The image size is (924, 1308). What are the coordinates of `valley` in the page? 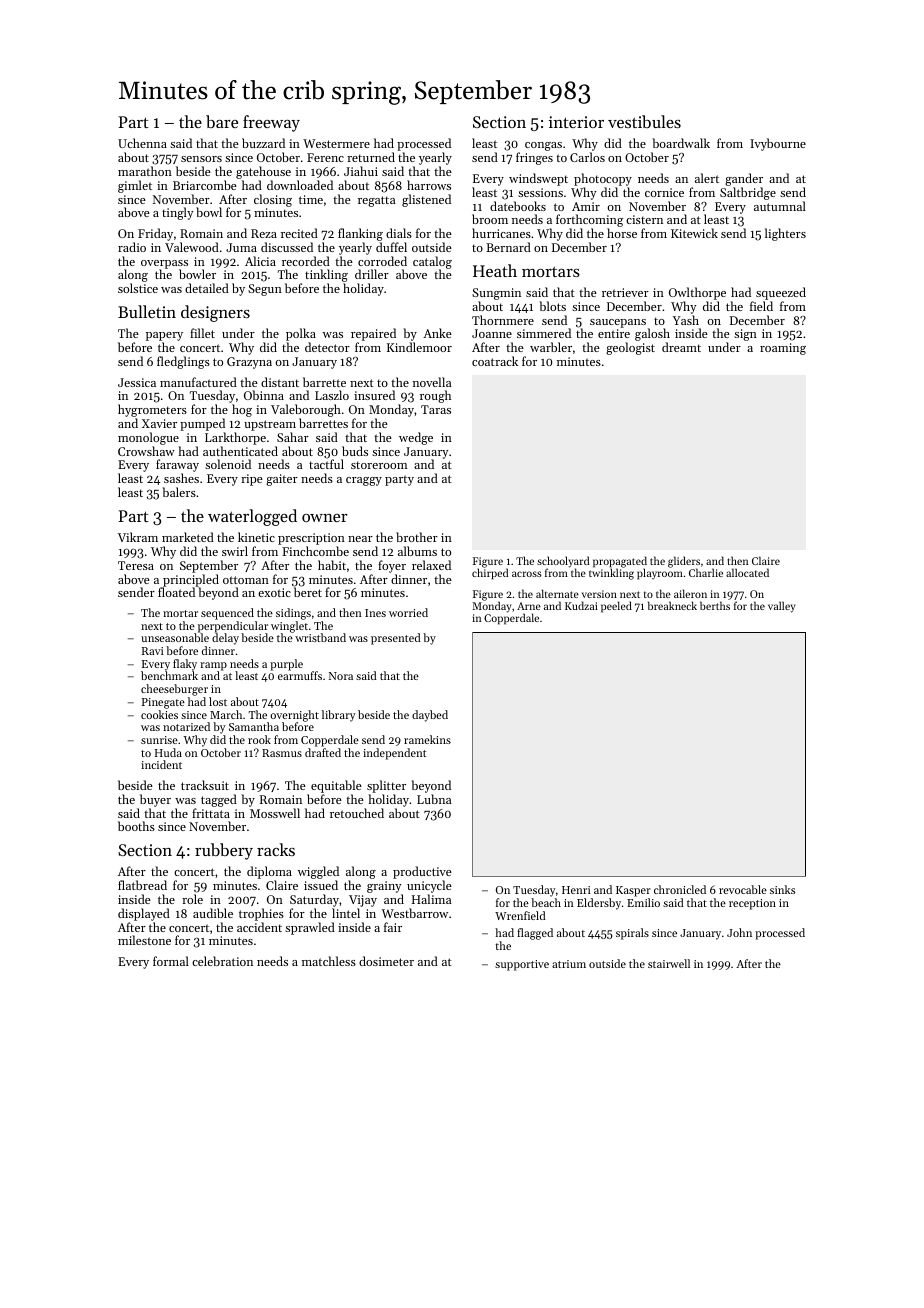 It's located at (781, 607).
